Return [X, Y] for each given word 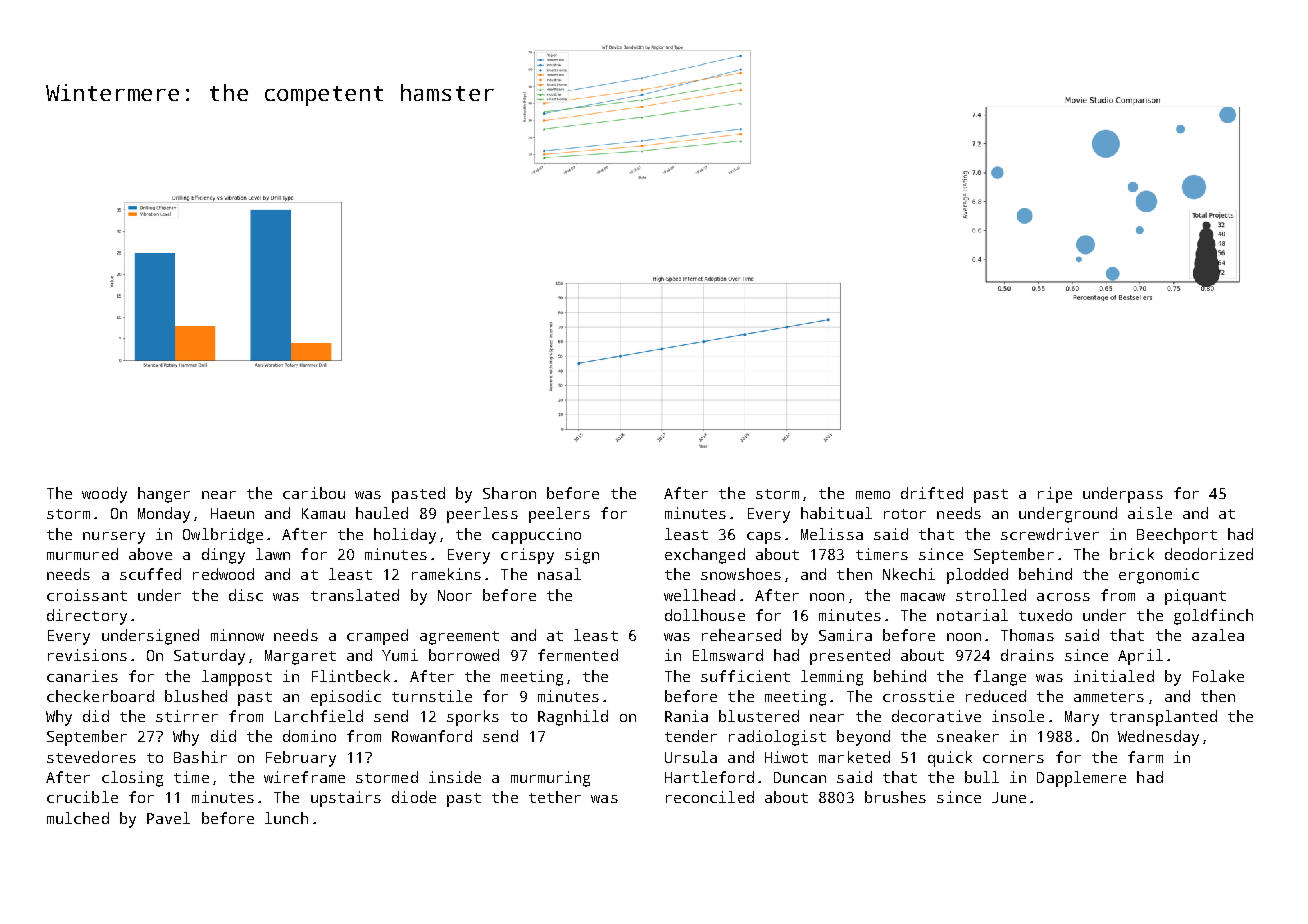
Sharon [509, 493]
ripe [1055, 495]
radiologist [777, 738]
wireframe [304, 777]
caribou [314, 493]
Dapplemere [1081, 779]
